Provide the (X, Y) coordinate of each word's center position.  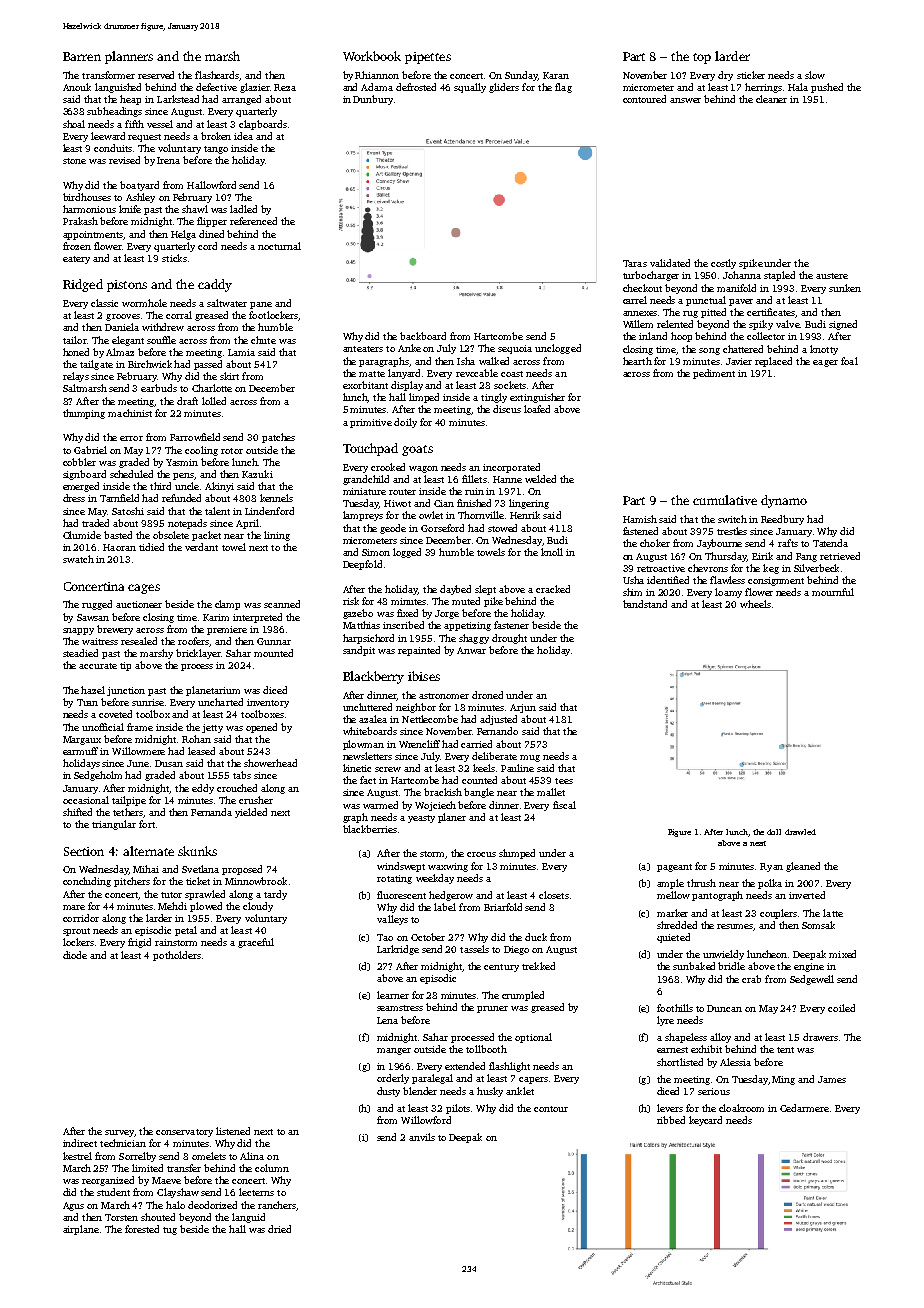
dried (279, 1229)
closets (554, 895)
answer (685, 100)
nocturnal (279, 246)
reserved (156, 75)
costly (723, 264)
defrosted (416, 87)
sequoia (515, 349)
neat (758, 843)
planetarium (213, 691)
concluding (87, 882)
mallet (551, 792)
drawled (800, 832)
